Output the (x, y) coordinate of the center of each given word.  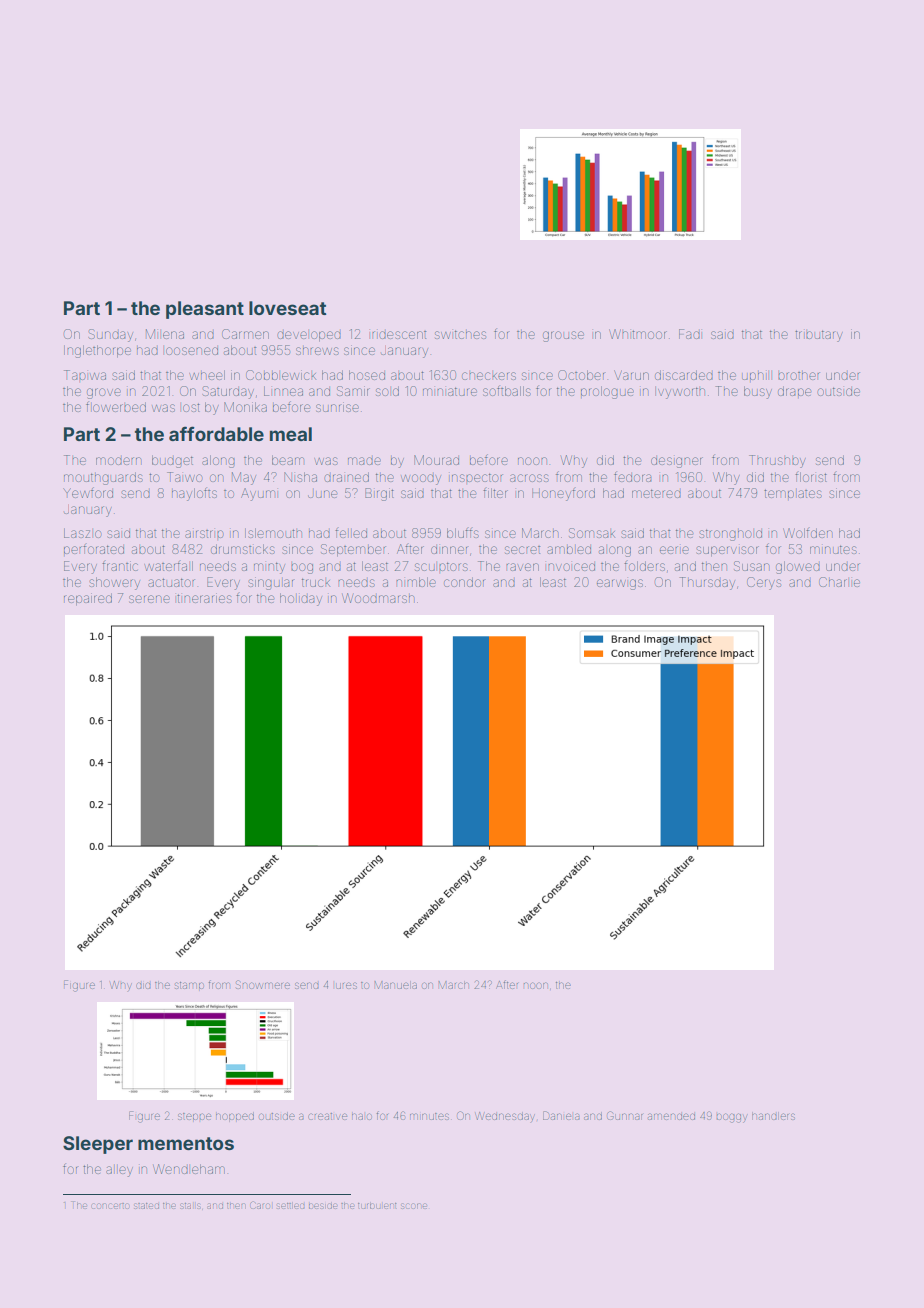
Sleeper (98, 1145)
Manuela (396, 985)
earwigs (620, 584)
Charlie (839, 582)
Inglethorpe (97, 351)
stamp (189, 985)
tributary (819, 336)
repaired (88, 599)
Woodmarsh (378, 598)
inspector (476, 477)
